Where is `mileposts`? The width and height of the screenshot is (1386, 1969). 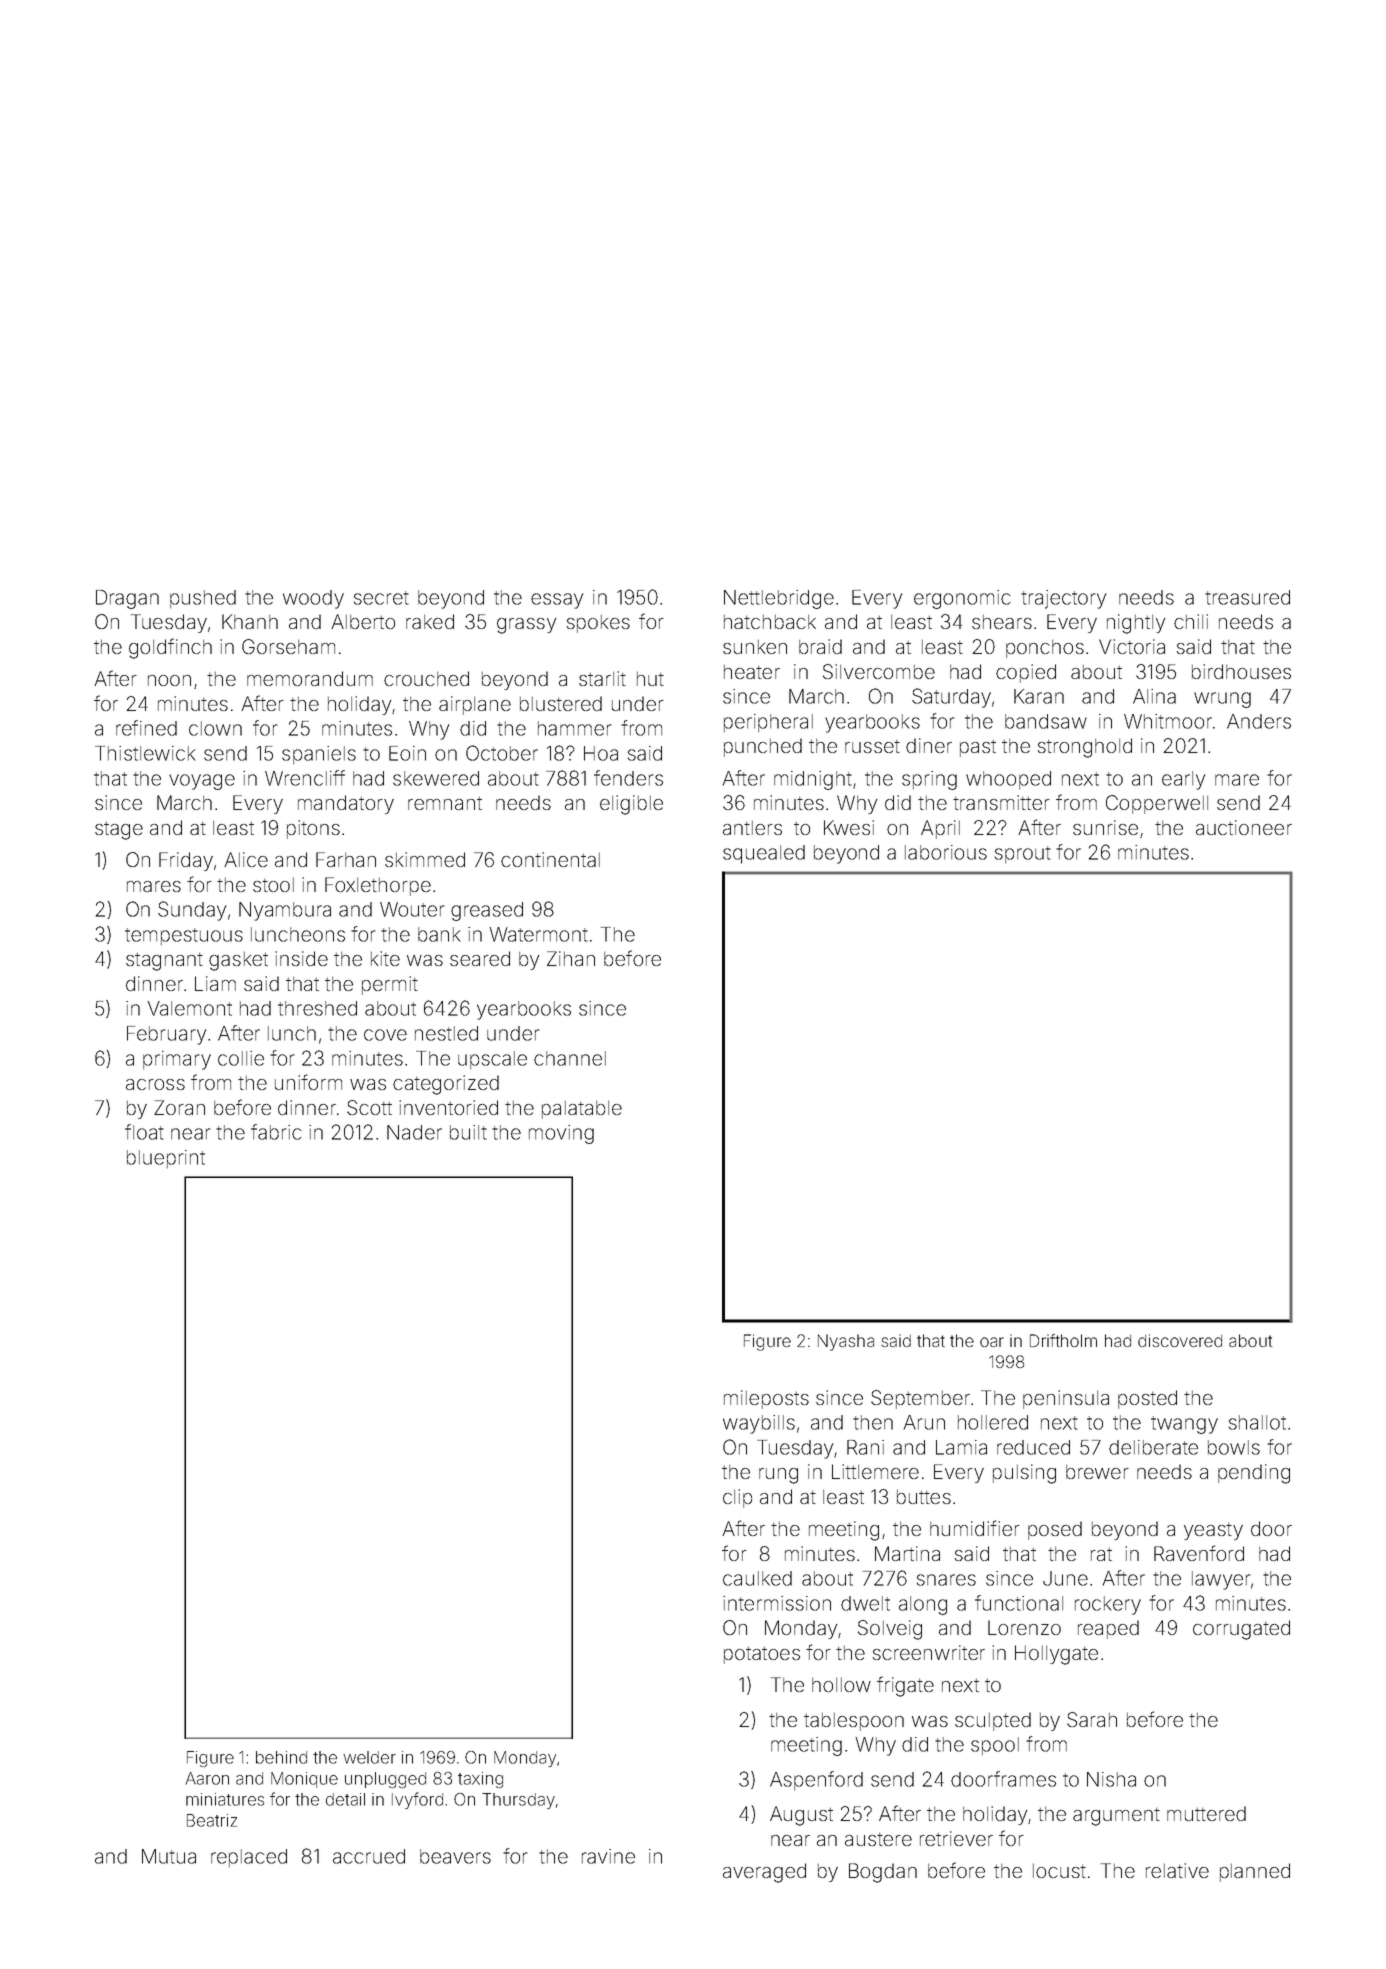
mileposts is located at coordinates (766, 1399).
